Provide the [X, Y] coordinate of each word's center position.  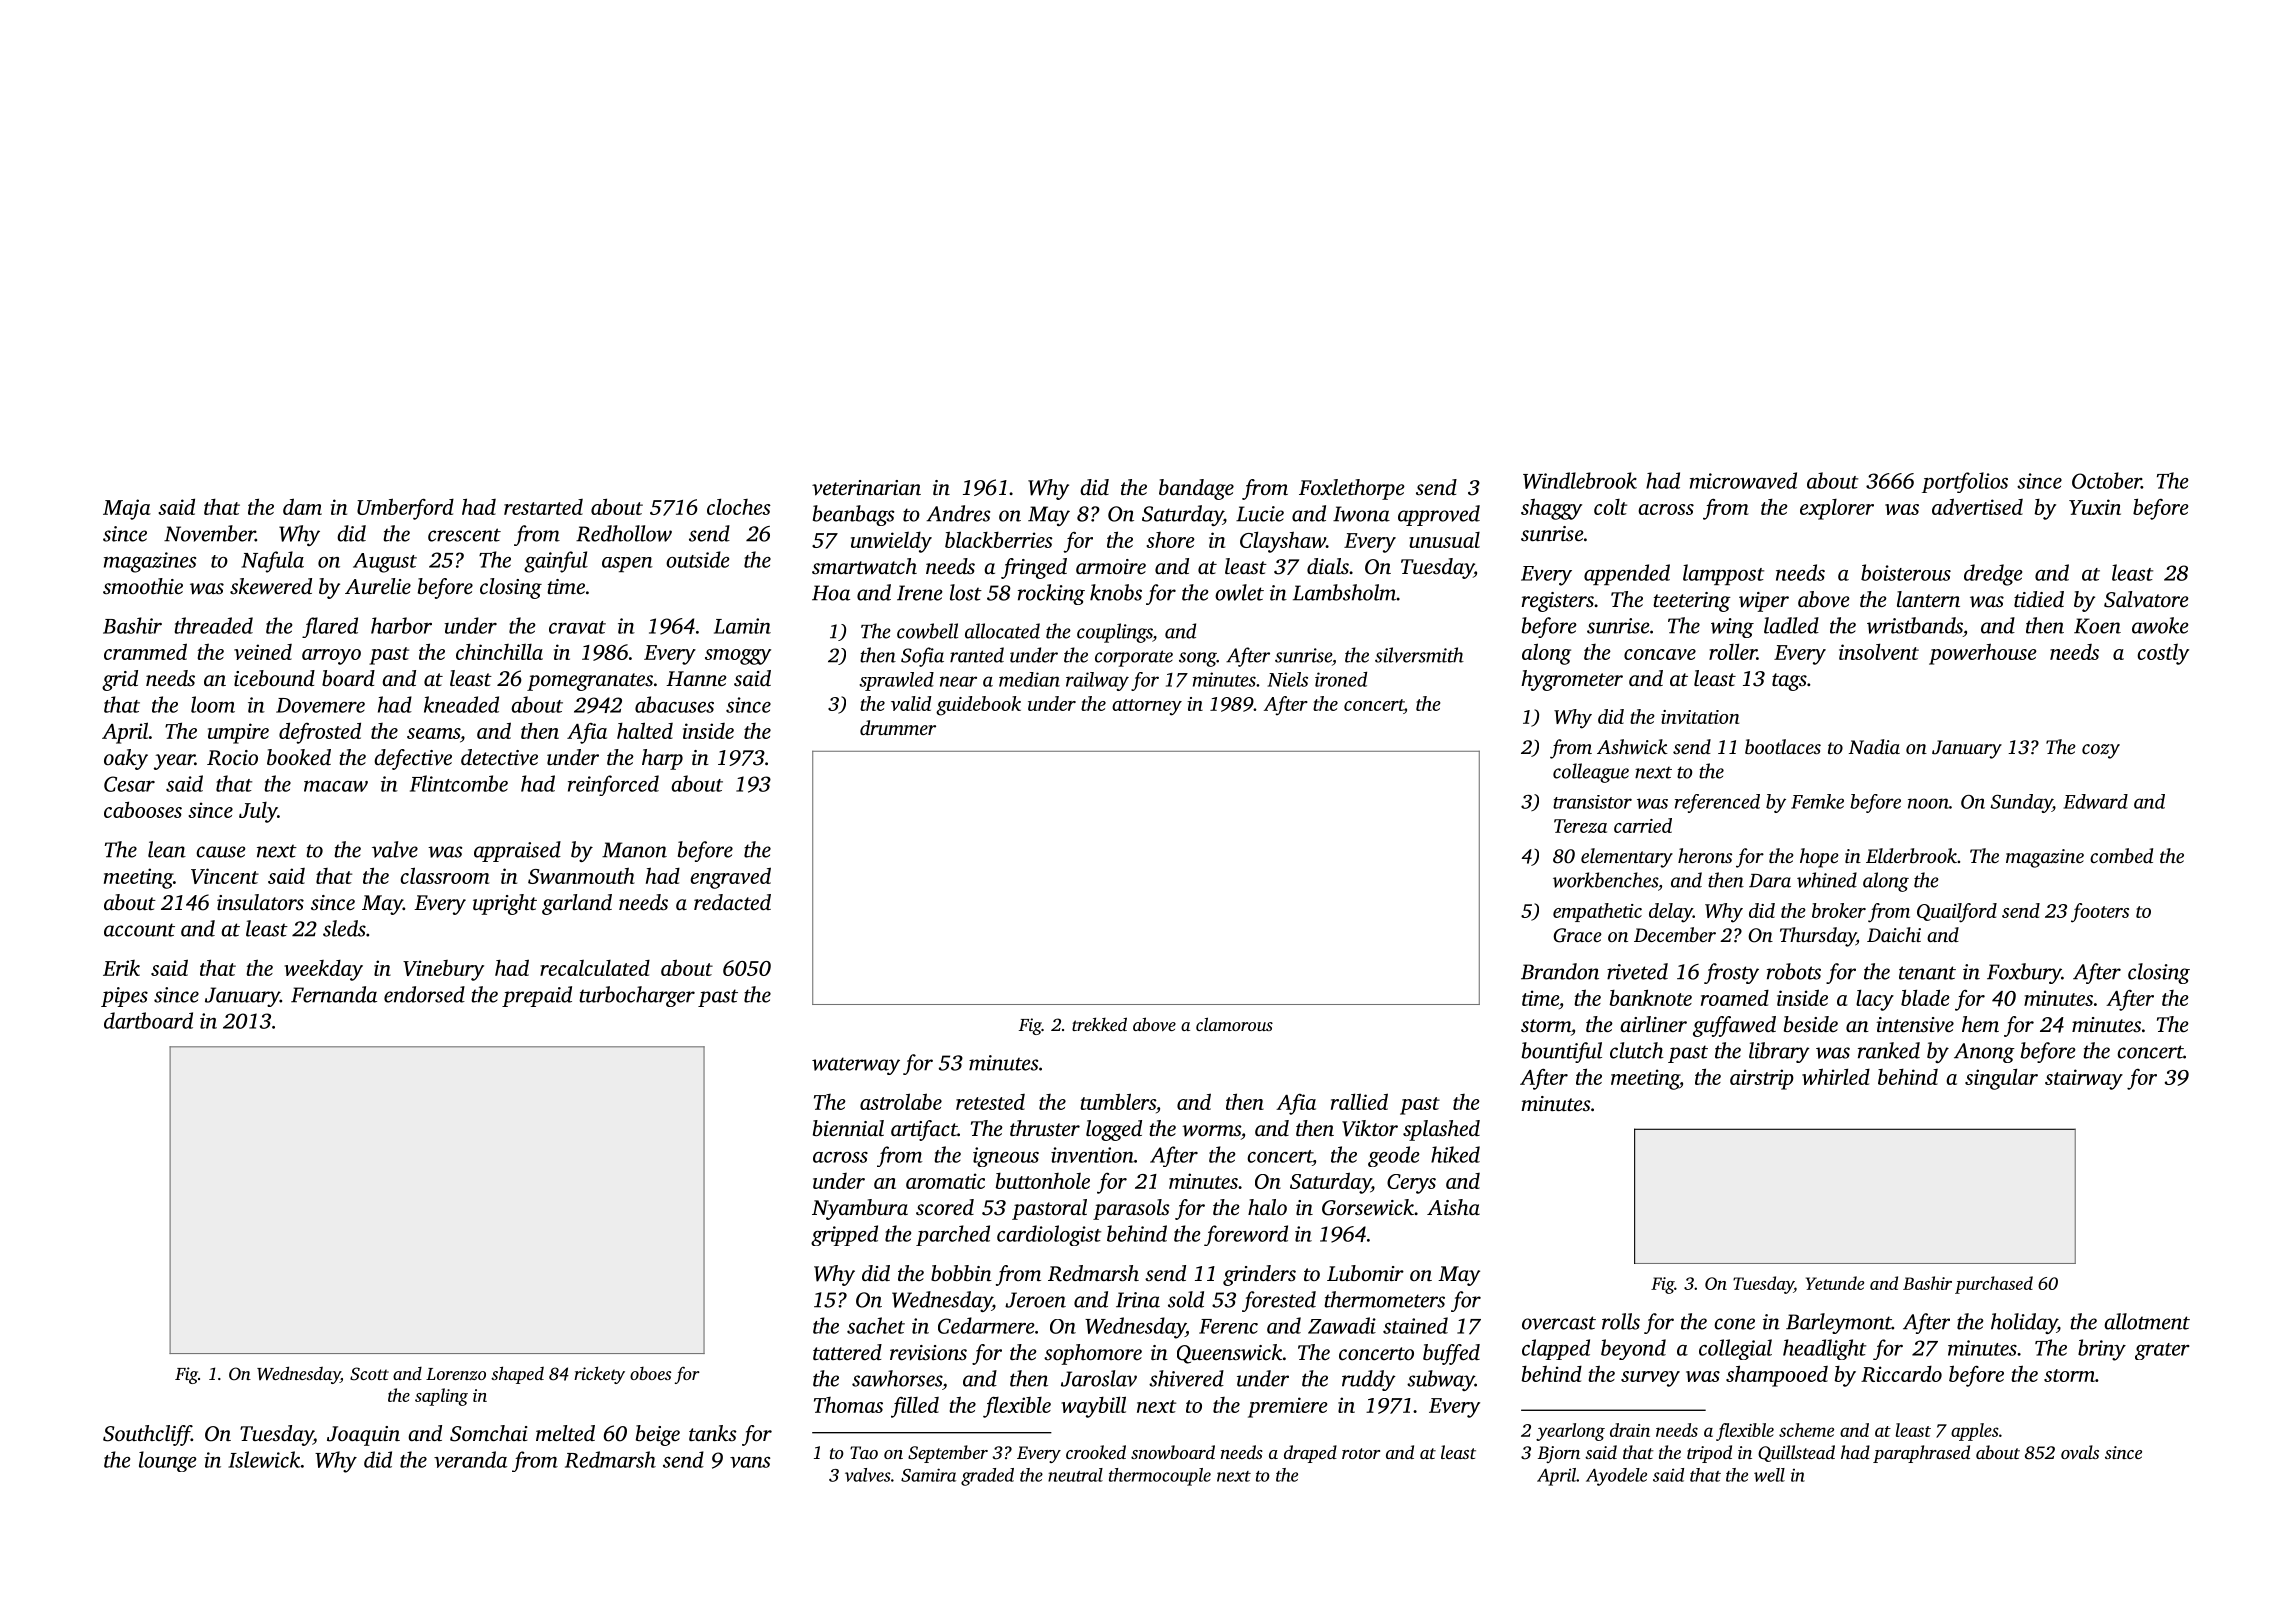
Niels [1287, 679]
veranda [470, 1459]
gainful [556, 562]
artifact [924, 1130]
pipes [124, 997]
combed [2121, 855]
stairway [2084, 1079]
